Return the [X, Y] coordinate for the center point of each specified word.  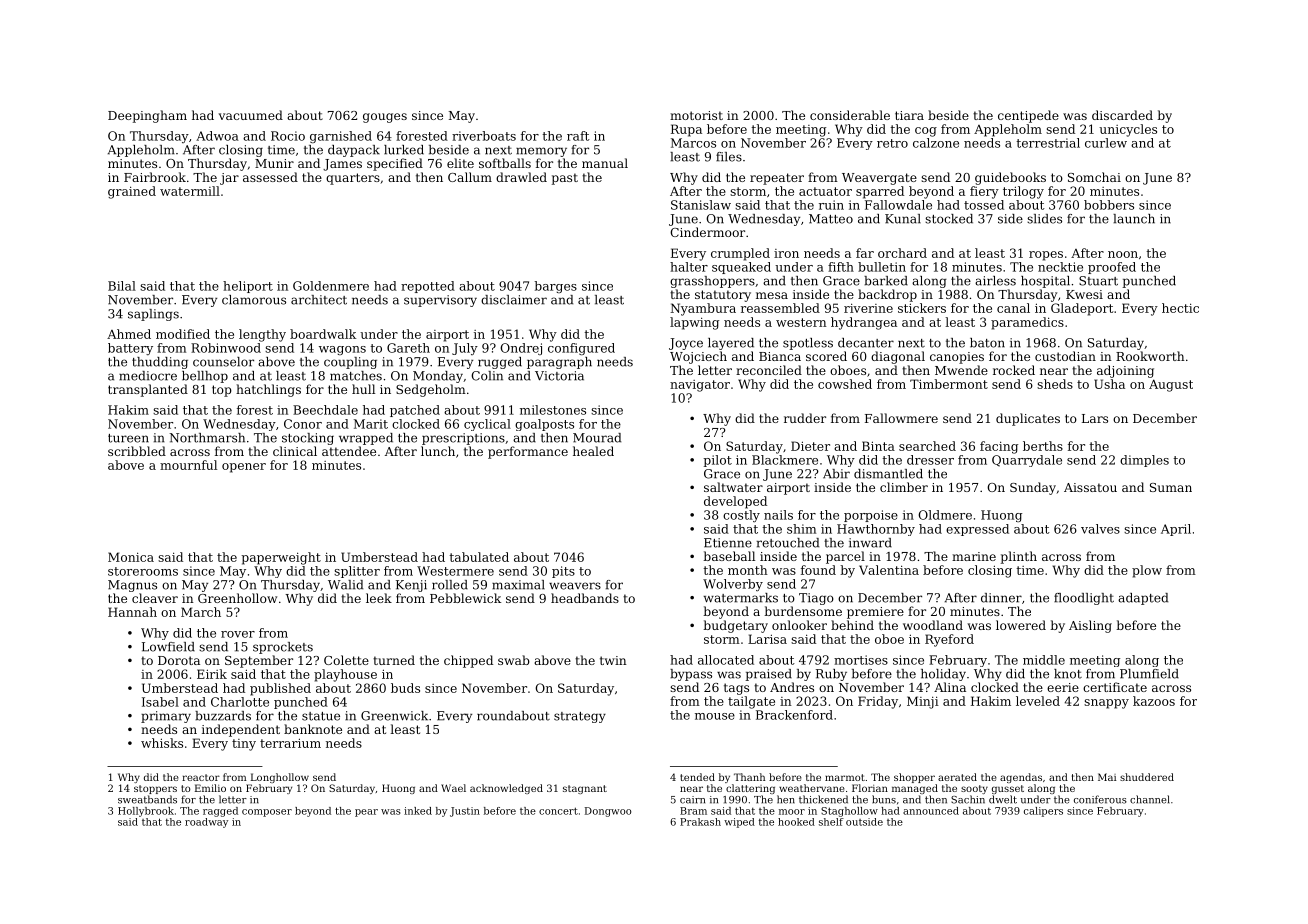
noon [1123, 254]
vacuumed [251, 115]
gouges [385, 118]
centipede [1028, 116]
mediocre [148, 376]
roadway [206, 823]
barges [555, 287]
